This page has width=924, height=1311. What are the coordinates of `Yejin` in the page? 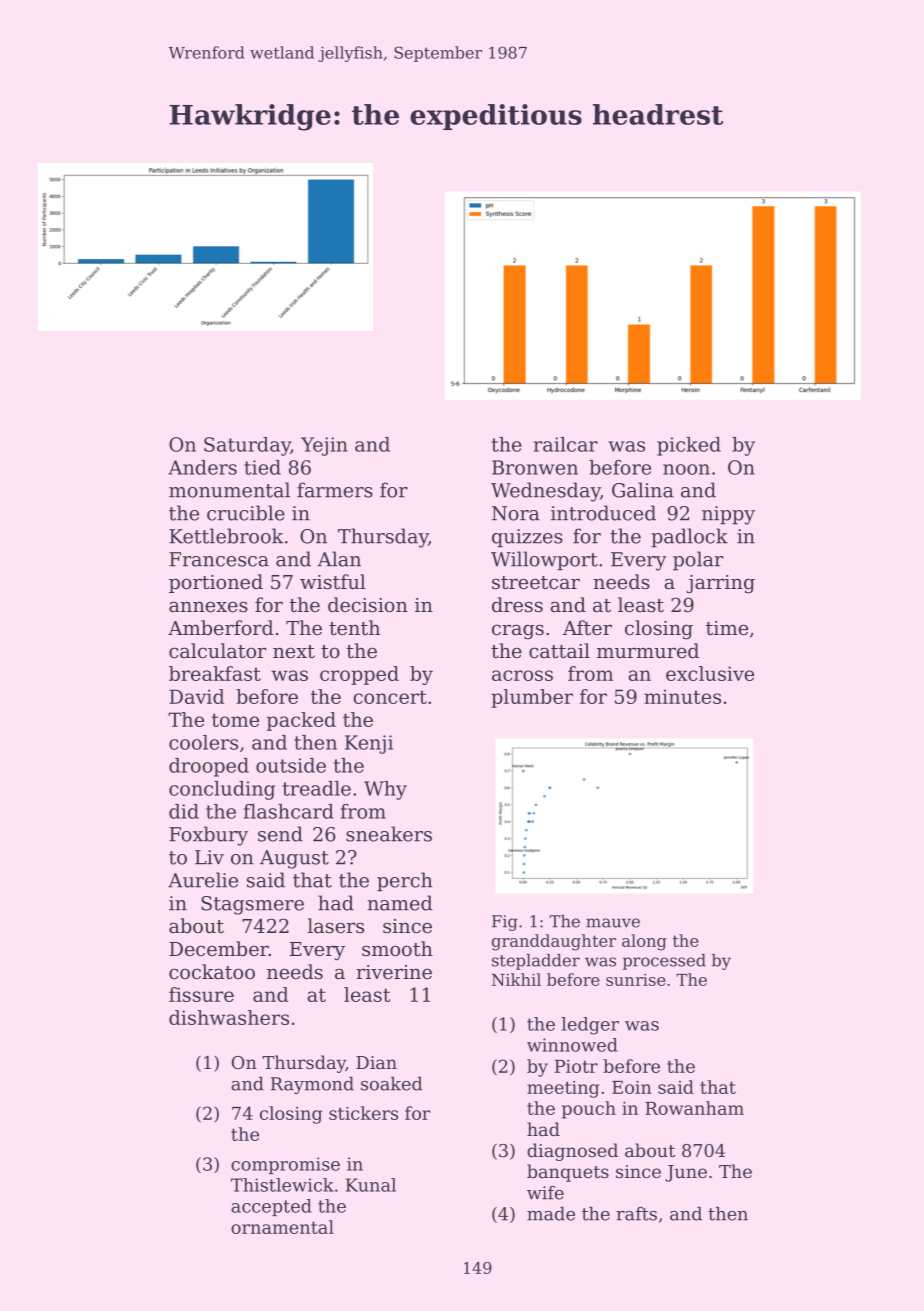 It's located at (324, 446).
